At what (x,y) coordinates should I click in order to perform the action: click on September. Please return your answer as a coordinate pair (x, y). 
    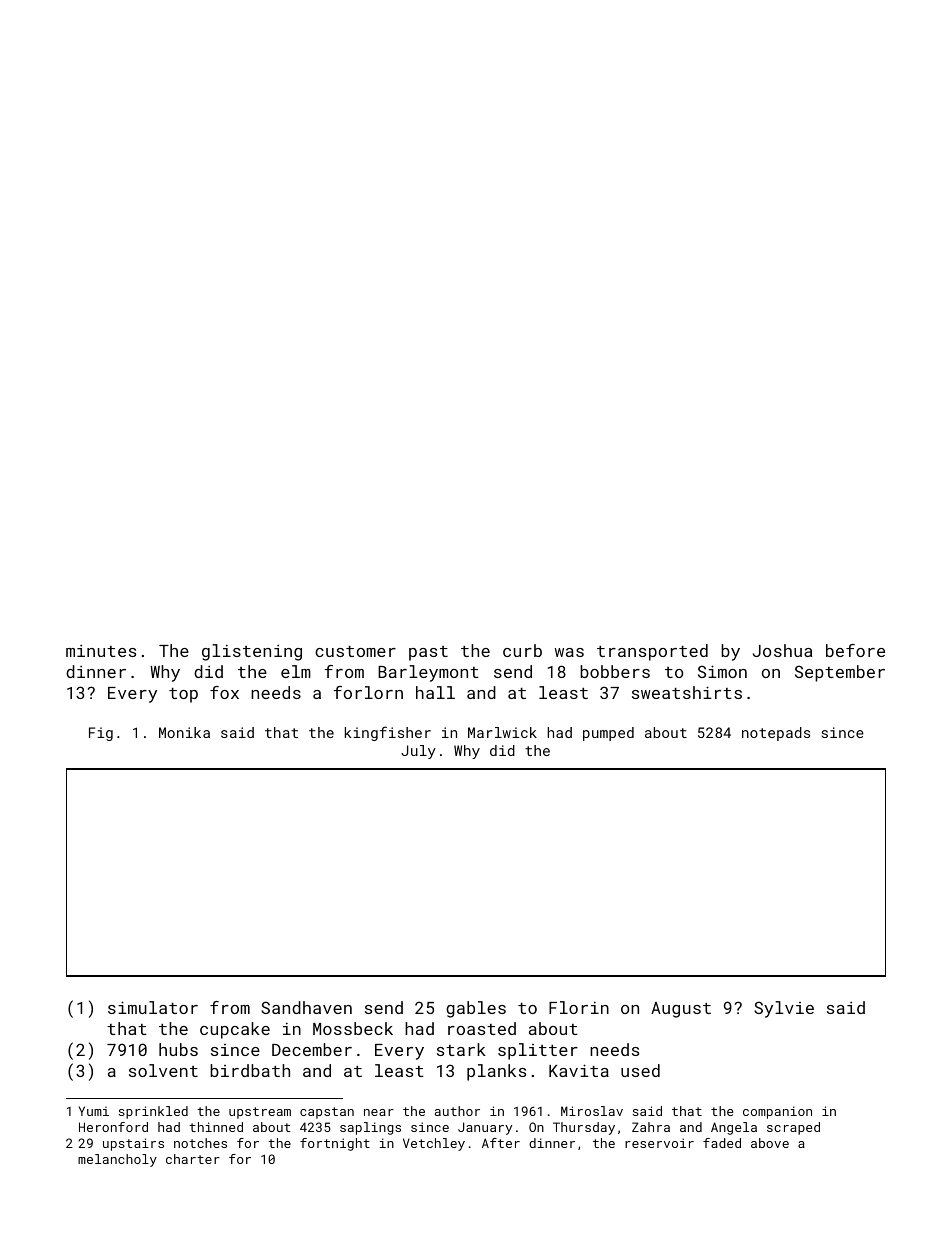
    Looking at the image, I should click on (840, 673).
